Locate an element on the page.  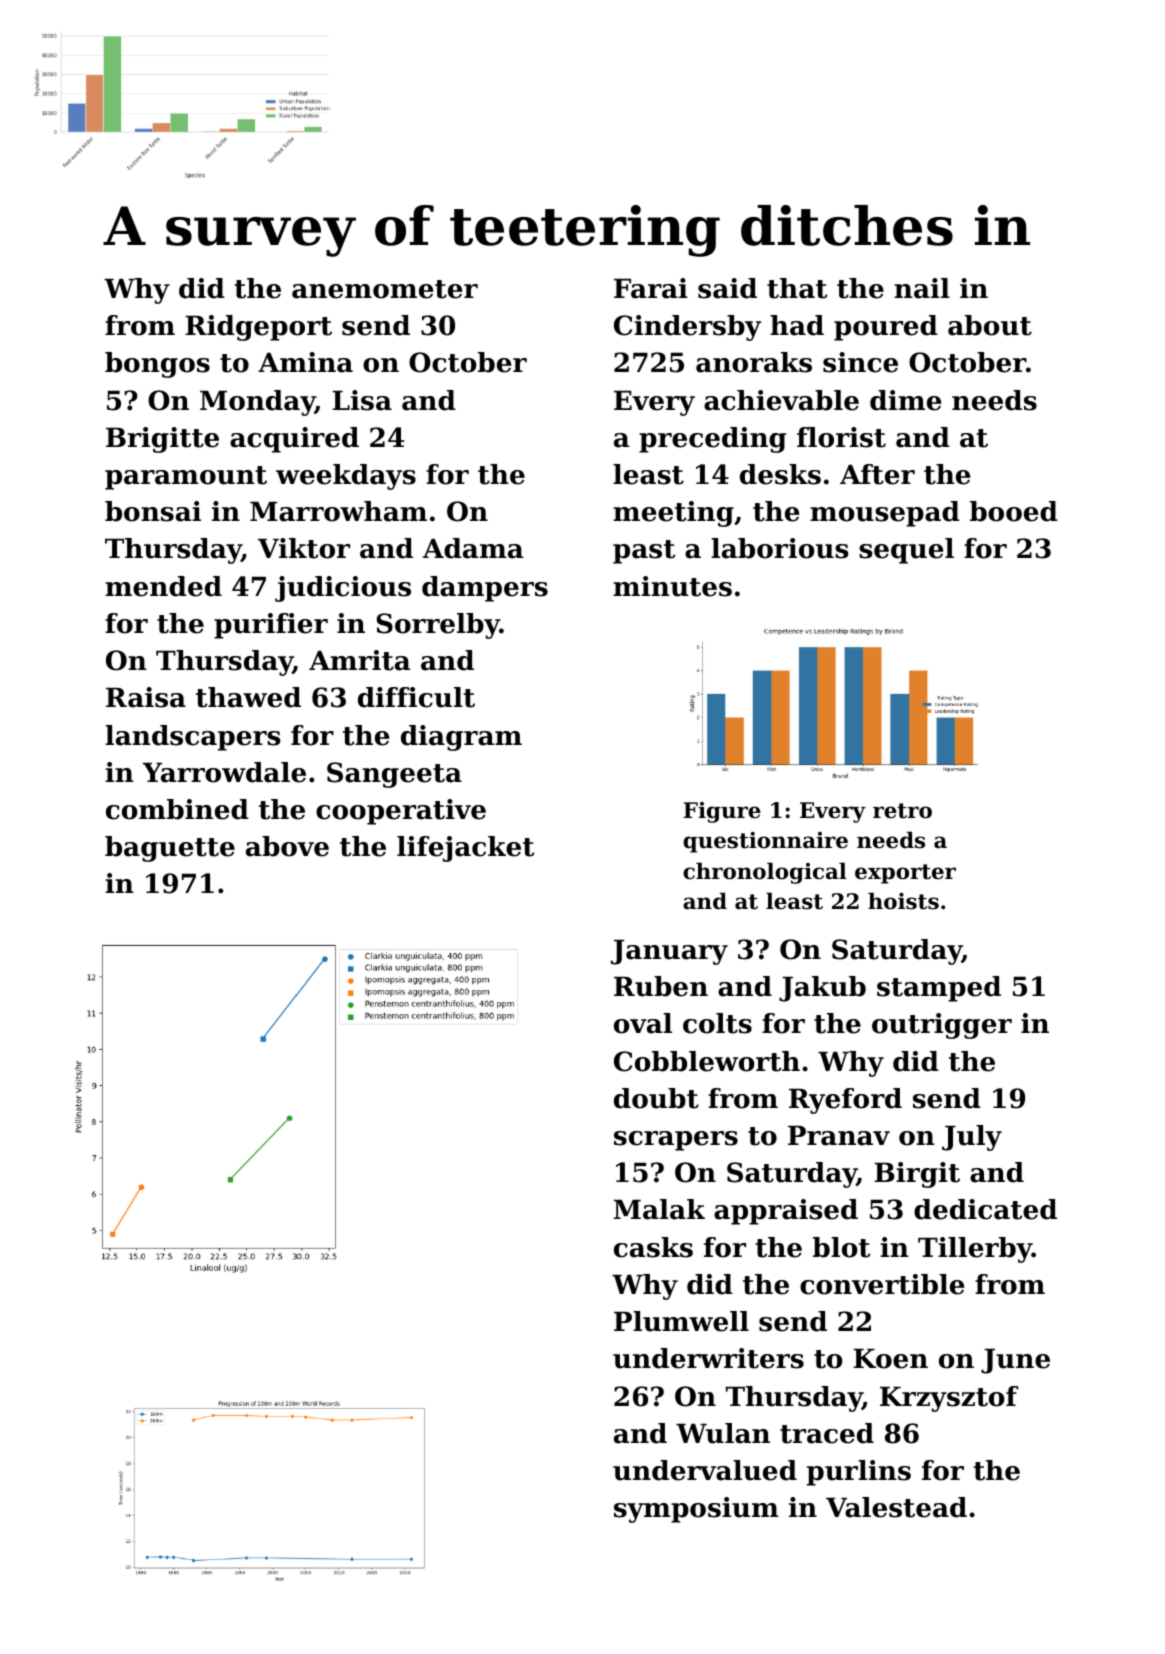
symposium is located at coordinates (696, 1510).
